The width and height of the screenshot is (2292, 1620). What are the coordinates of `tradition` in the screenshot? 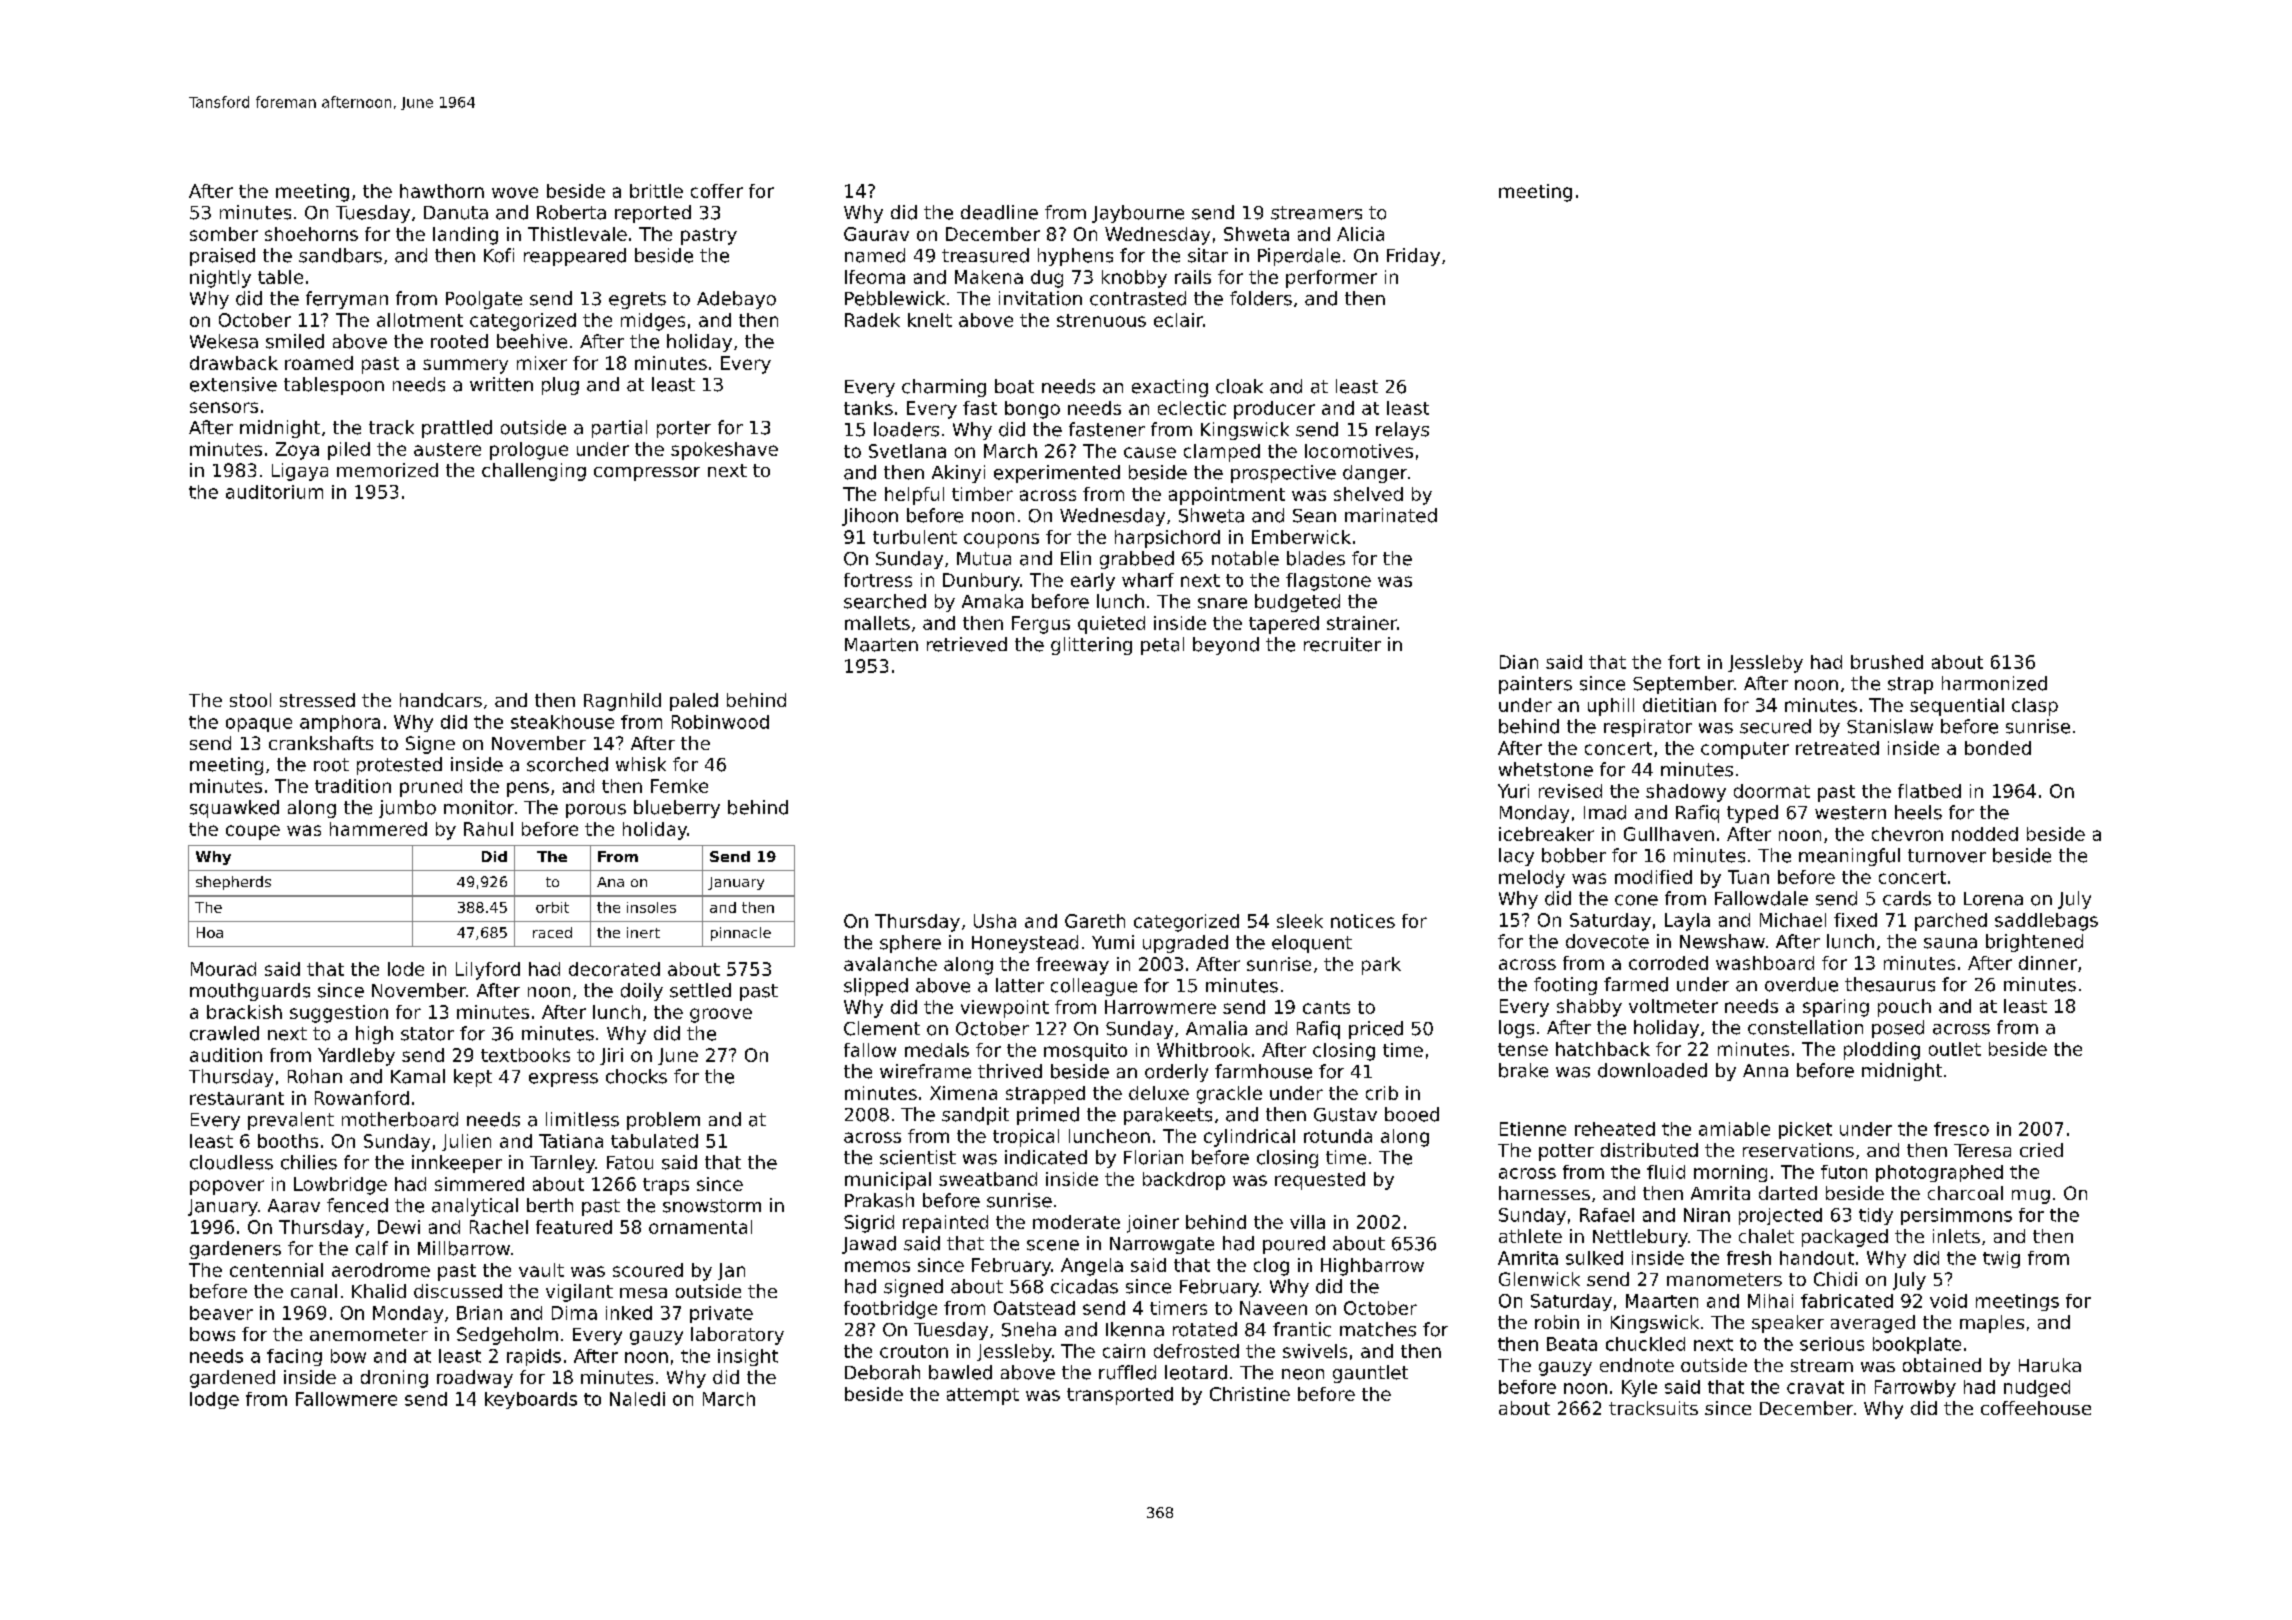 It's located at (353, 786).
